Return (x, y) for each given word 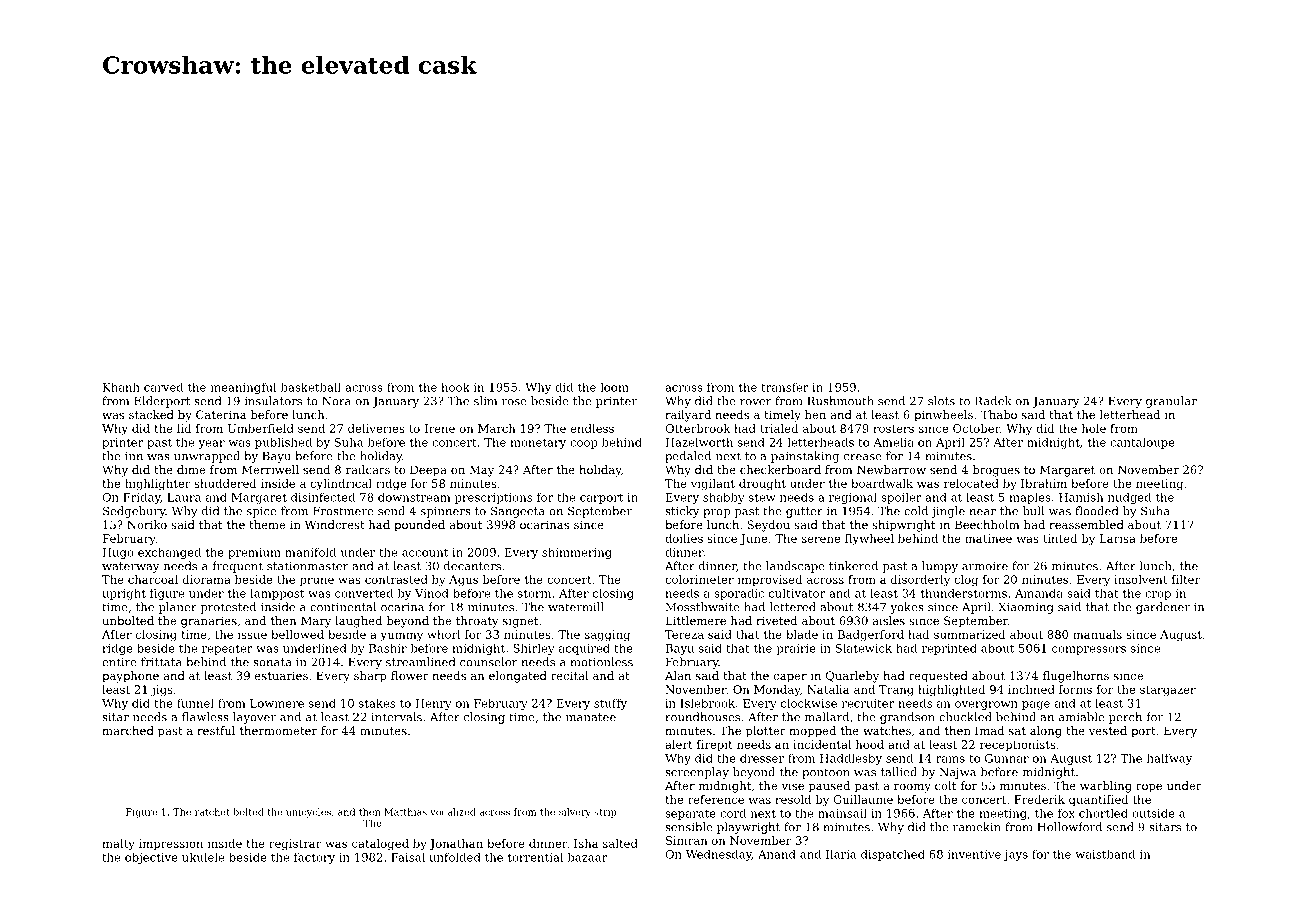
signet (520, 622)
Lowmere (277, 703)
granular (1171, 402)
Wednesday (719, 855)
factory (314, 858)
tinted (1060, 538)
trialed (779, 428)
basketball (311, 387)
